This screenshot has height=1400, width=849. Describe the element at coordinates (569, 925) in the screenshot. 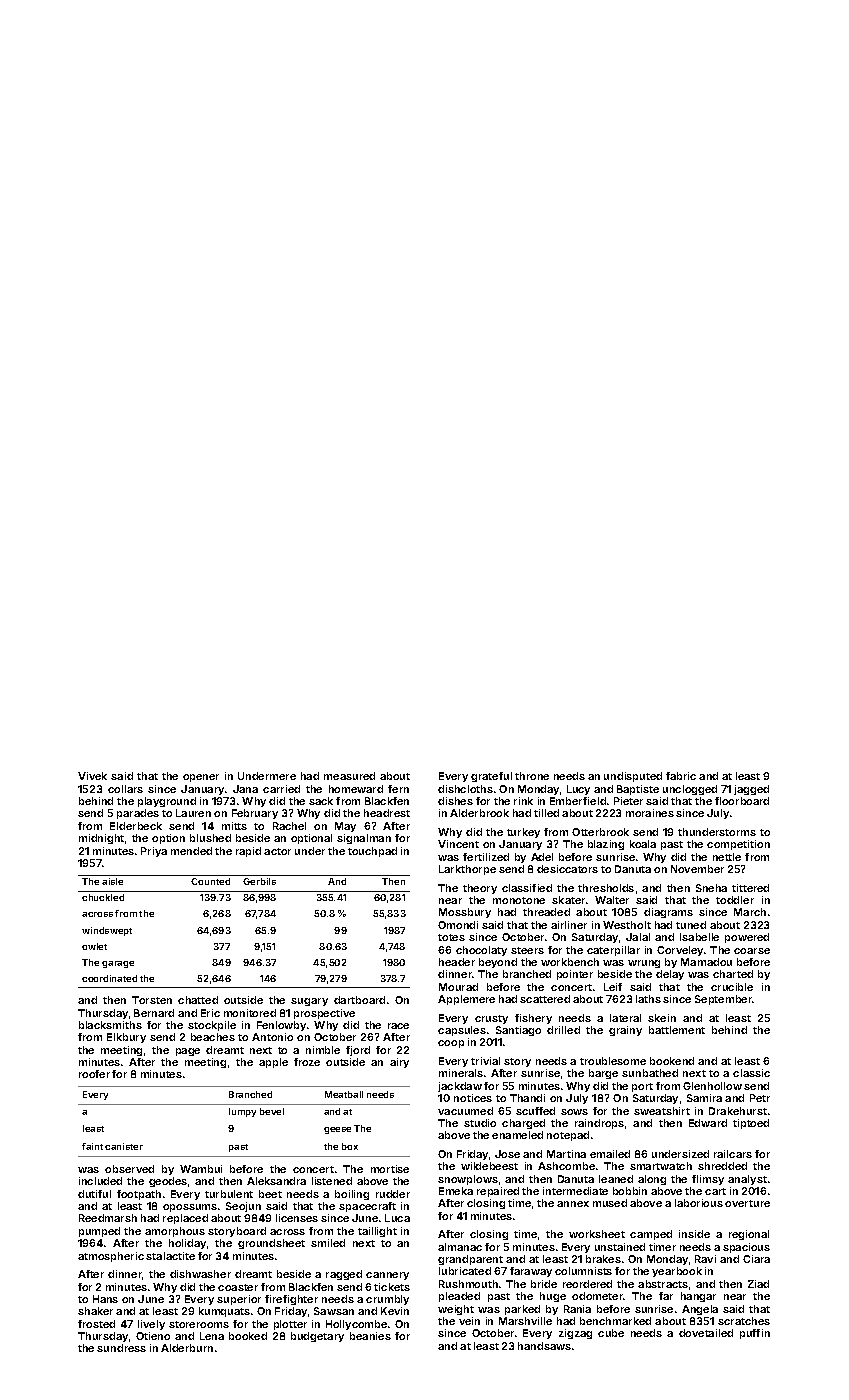

I see `airliner` at that location.
